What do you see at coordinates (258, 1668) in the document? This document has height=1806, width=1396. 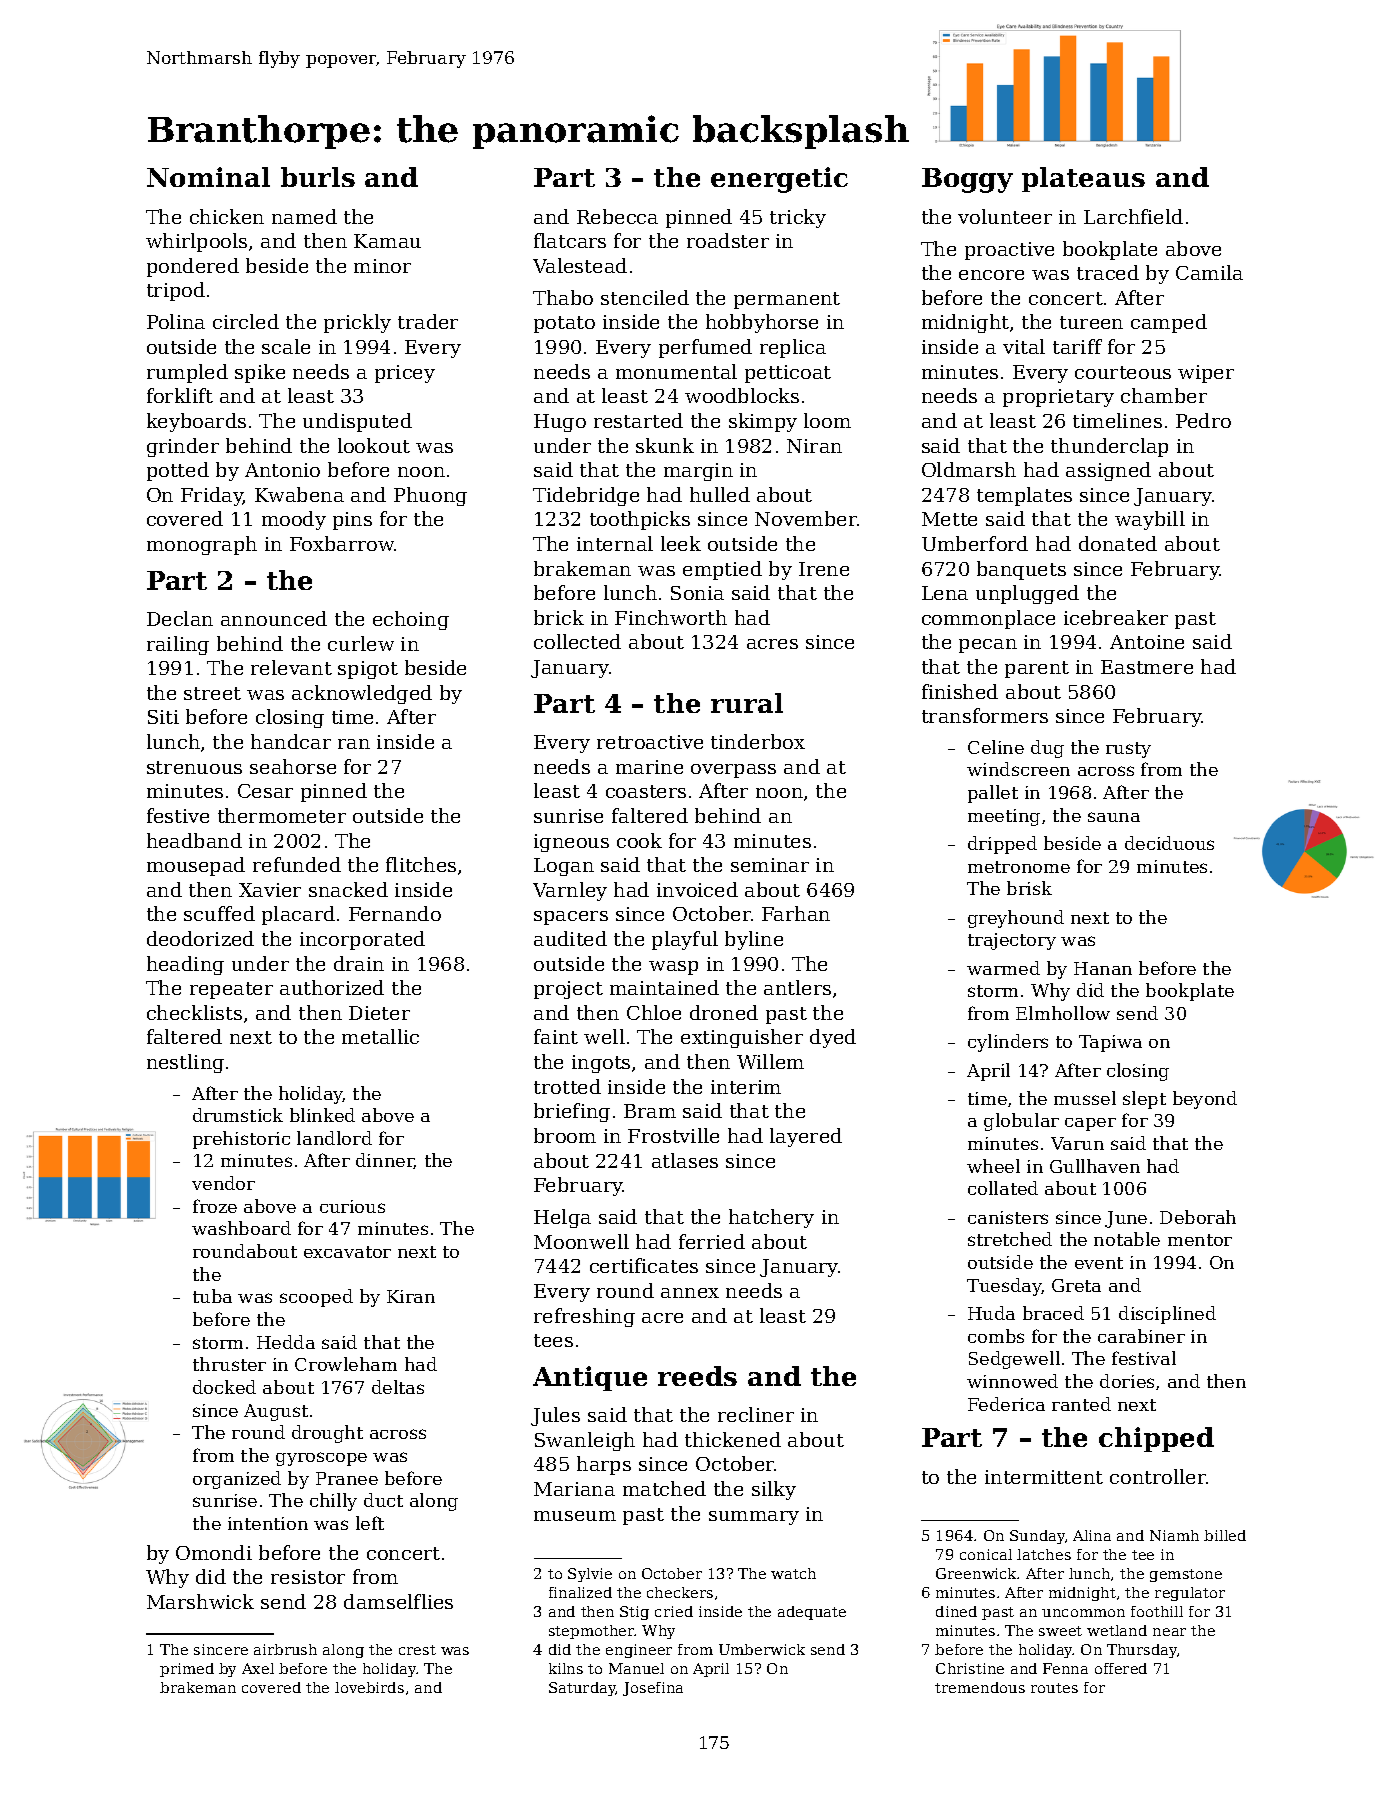 I see `Axel` at bounding box center [258, 1668].
